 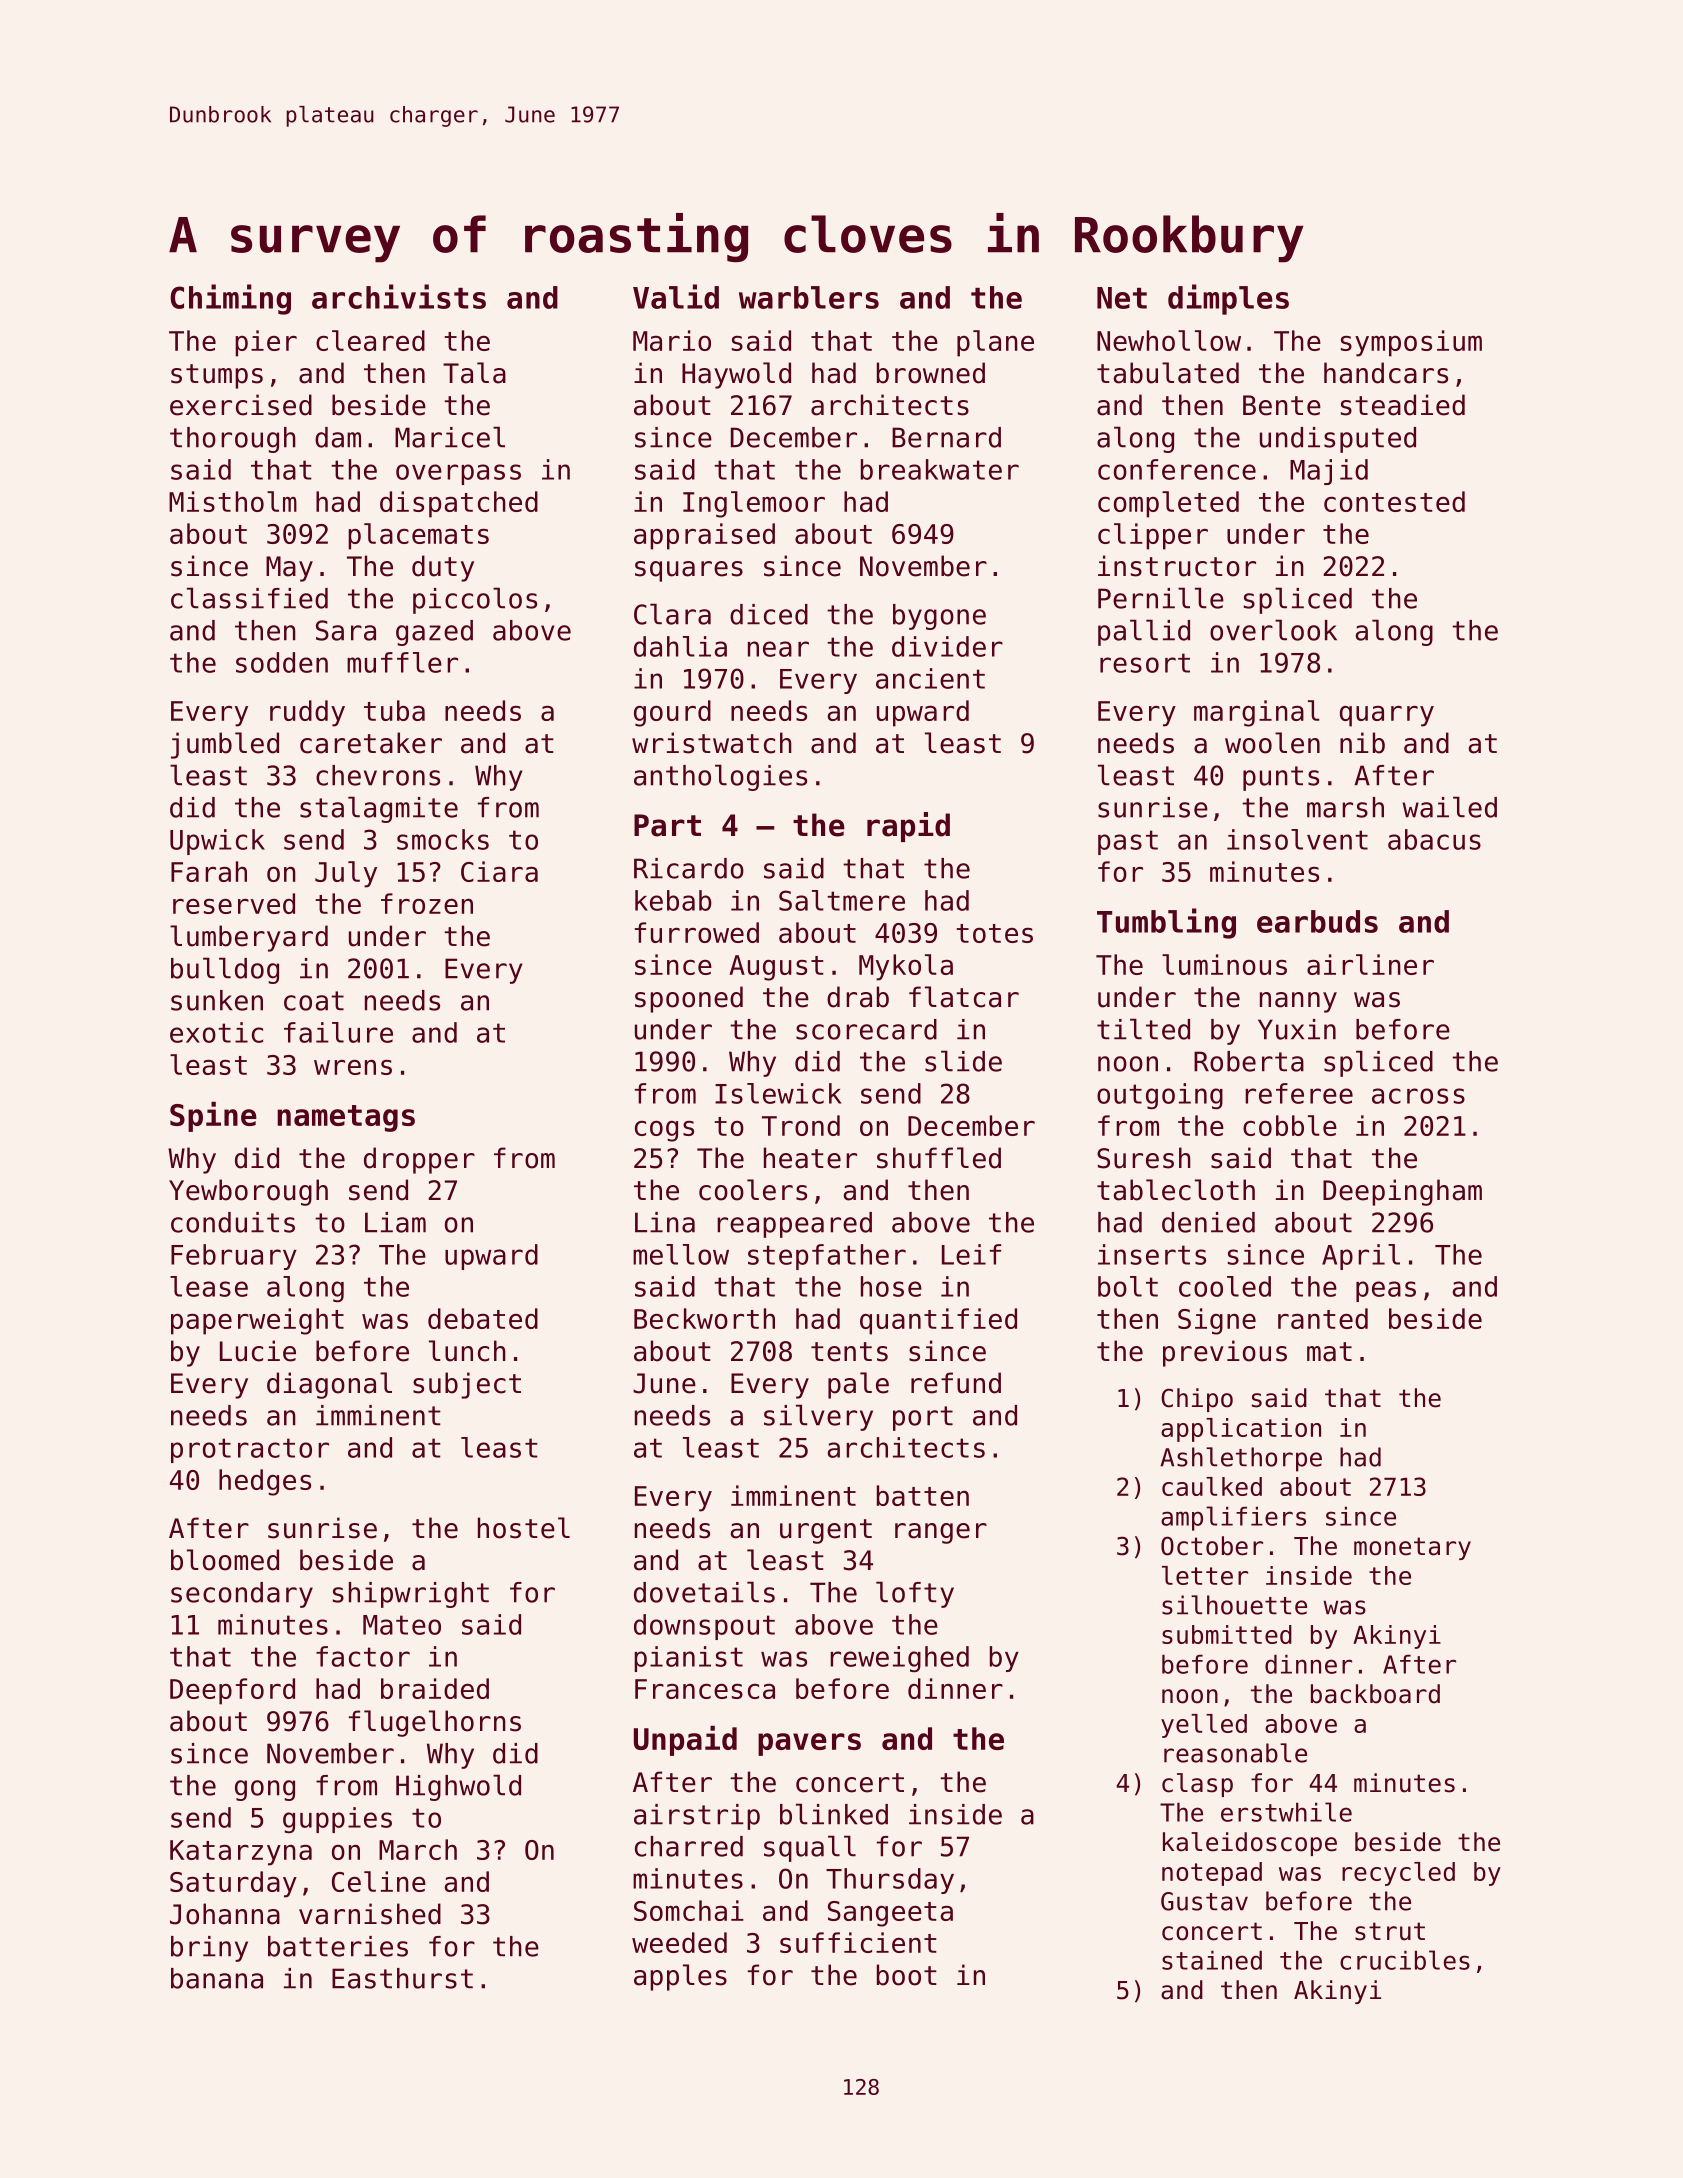 What do you see at coordinates (1212, 1960) in the screenshot?
I see `stained` at bounding box center [1212, 1960].
